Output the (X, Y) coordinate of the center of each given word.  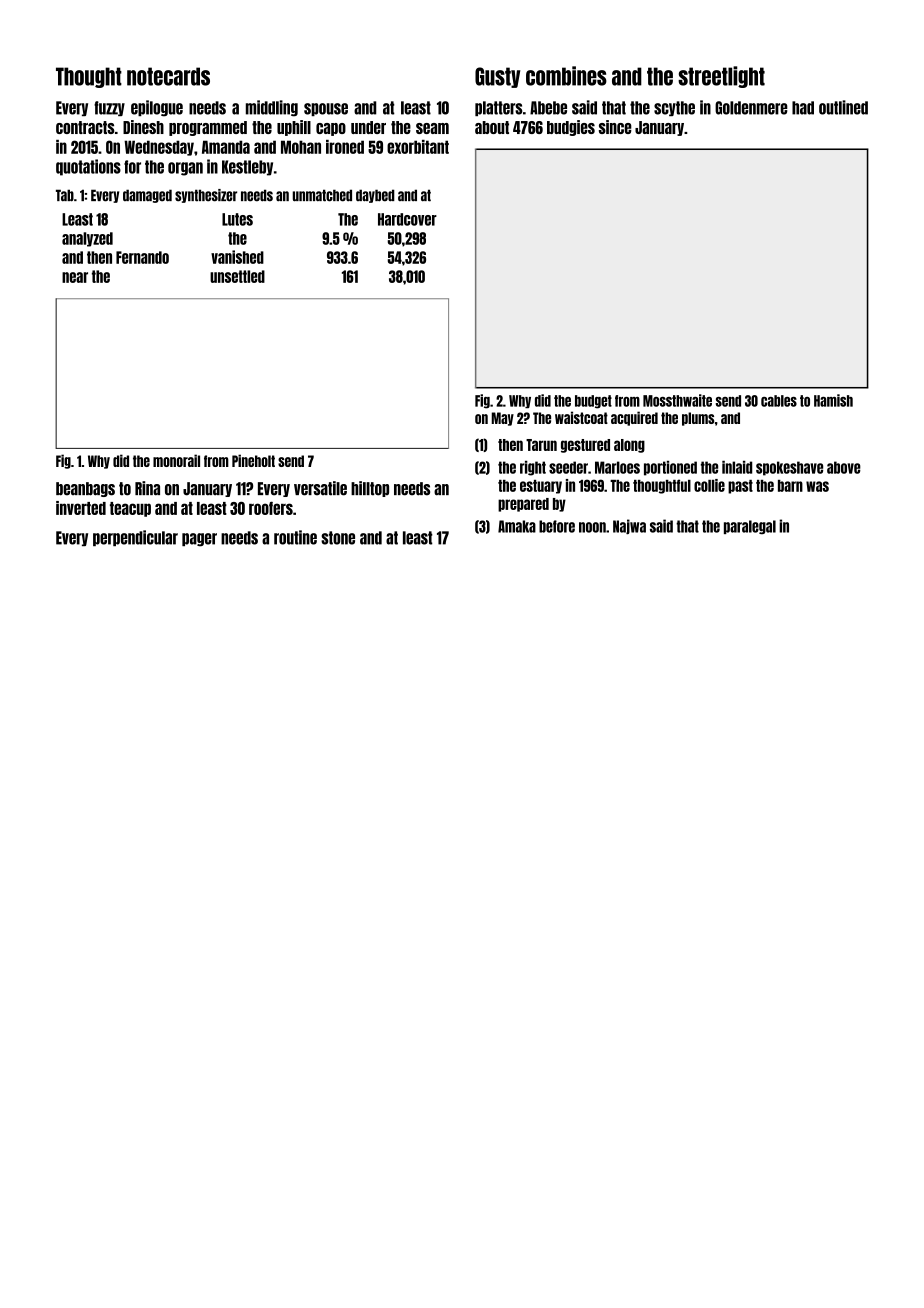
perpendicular (135, 538)
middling (272, 108)
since (615, 127)
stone (338, 538)
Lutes (237, 219)
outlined (843, 107)
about (492, 127)
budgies (571, 128)
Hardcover (407, 219)
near (75, 277)
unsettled (237, 276)
